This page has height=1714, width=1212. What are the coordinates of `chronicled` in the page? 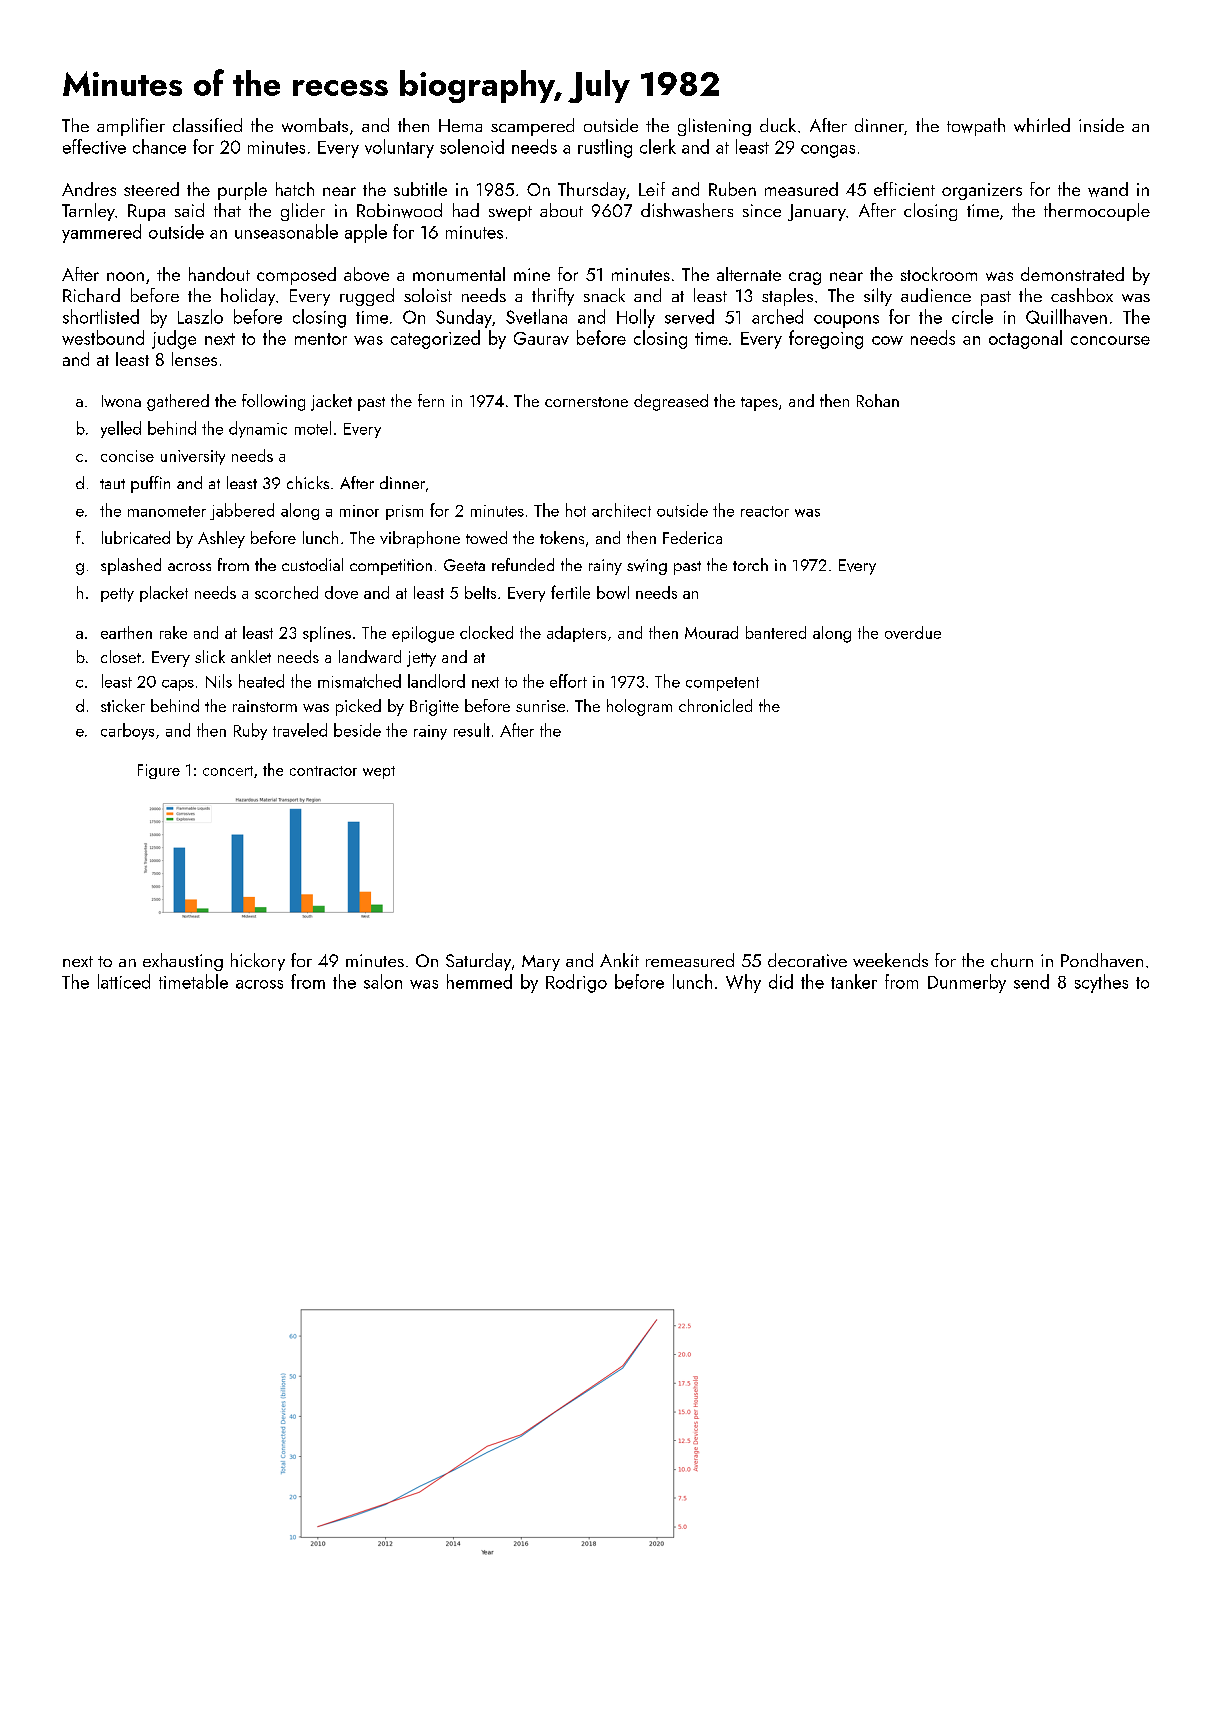 It's located at (715, 705).
